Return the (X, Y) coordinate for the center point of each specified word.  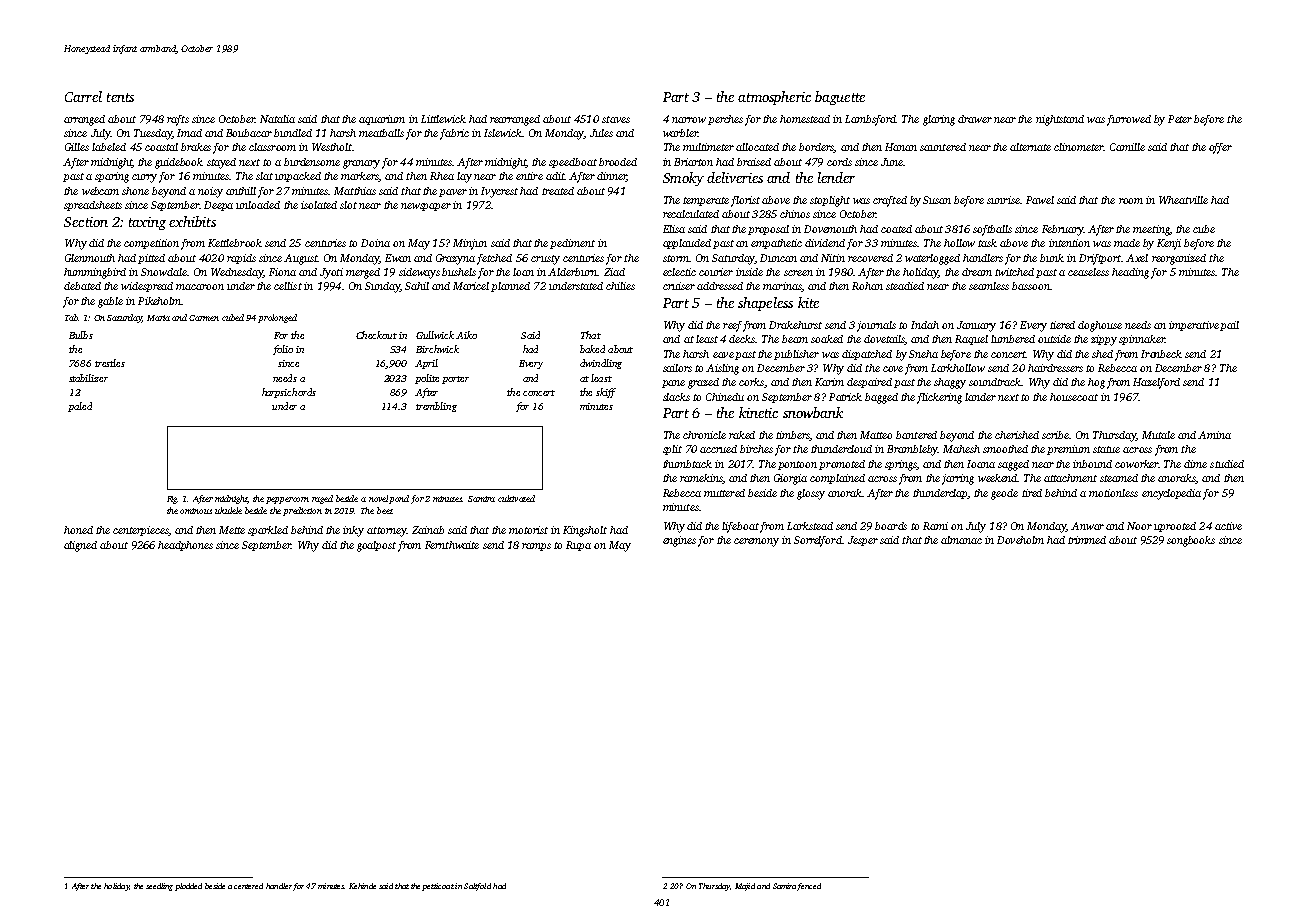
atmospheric (774, 98)
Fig (172, 500)
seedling (159, 887)
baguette (840, 98)
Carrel (83, 96)
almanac (961, 540)
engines (679, 541)
